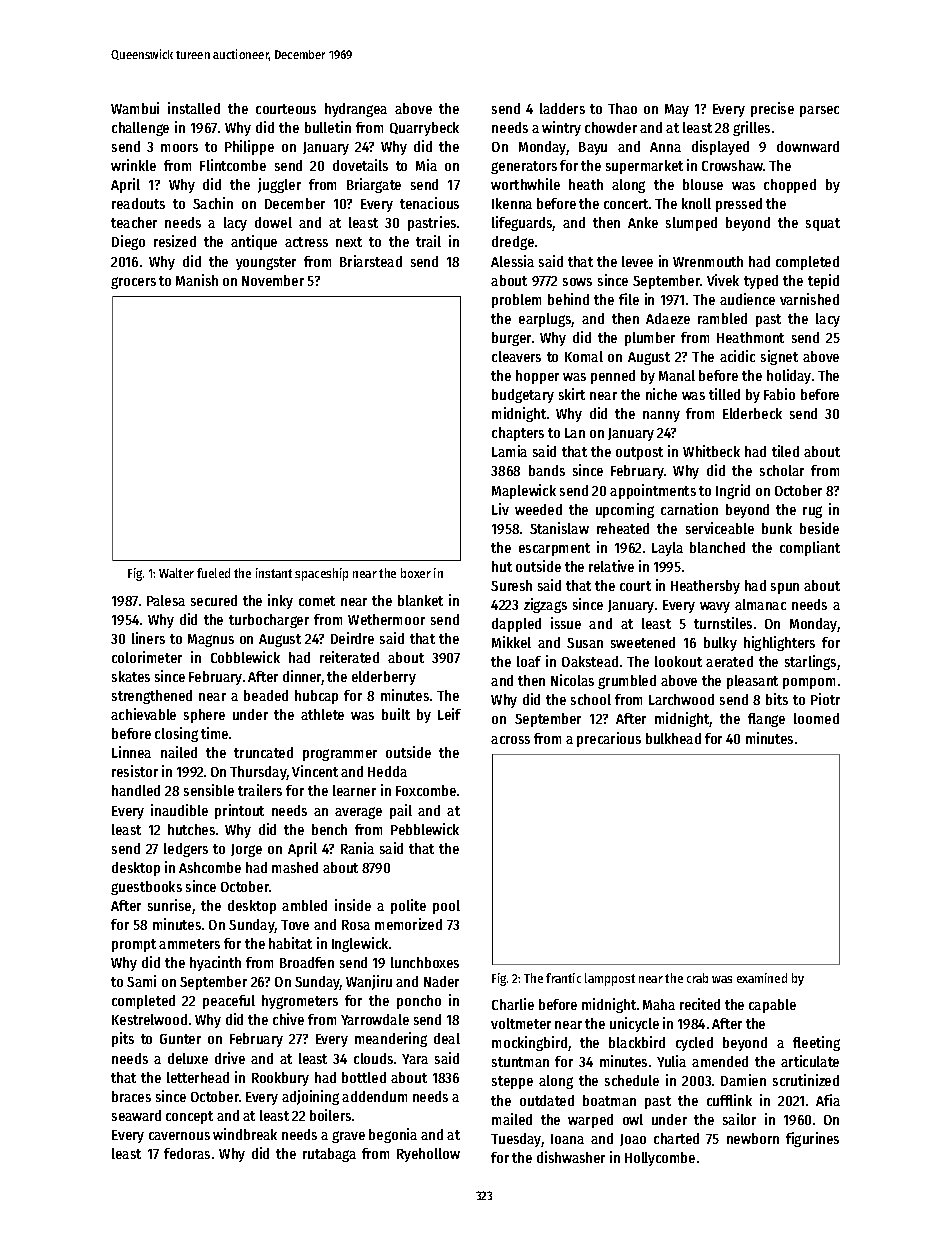 This screenshot has height=1233, width=952. What do you see at coordinates (660, 1159) in the screenshot?
I see `Hollycombe` at bounding box center [660, 1159].
